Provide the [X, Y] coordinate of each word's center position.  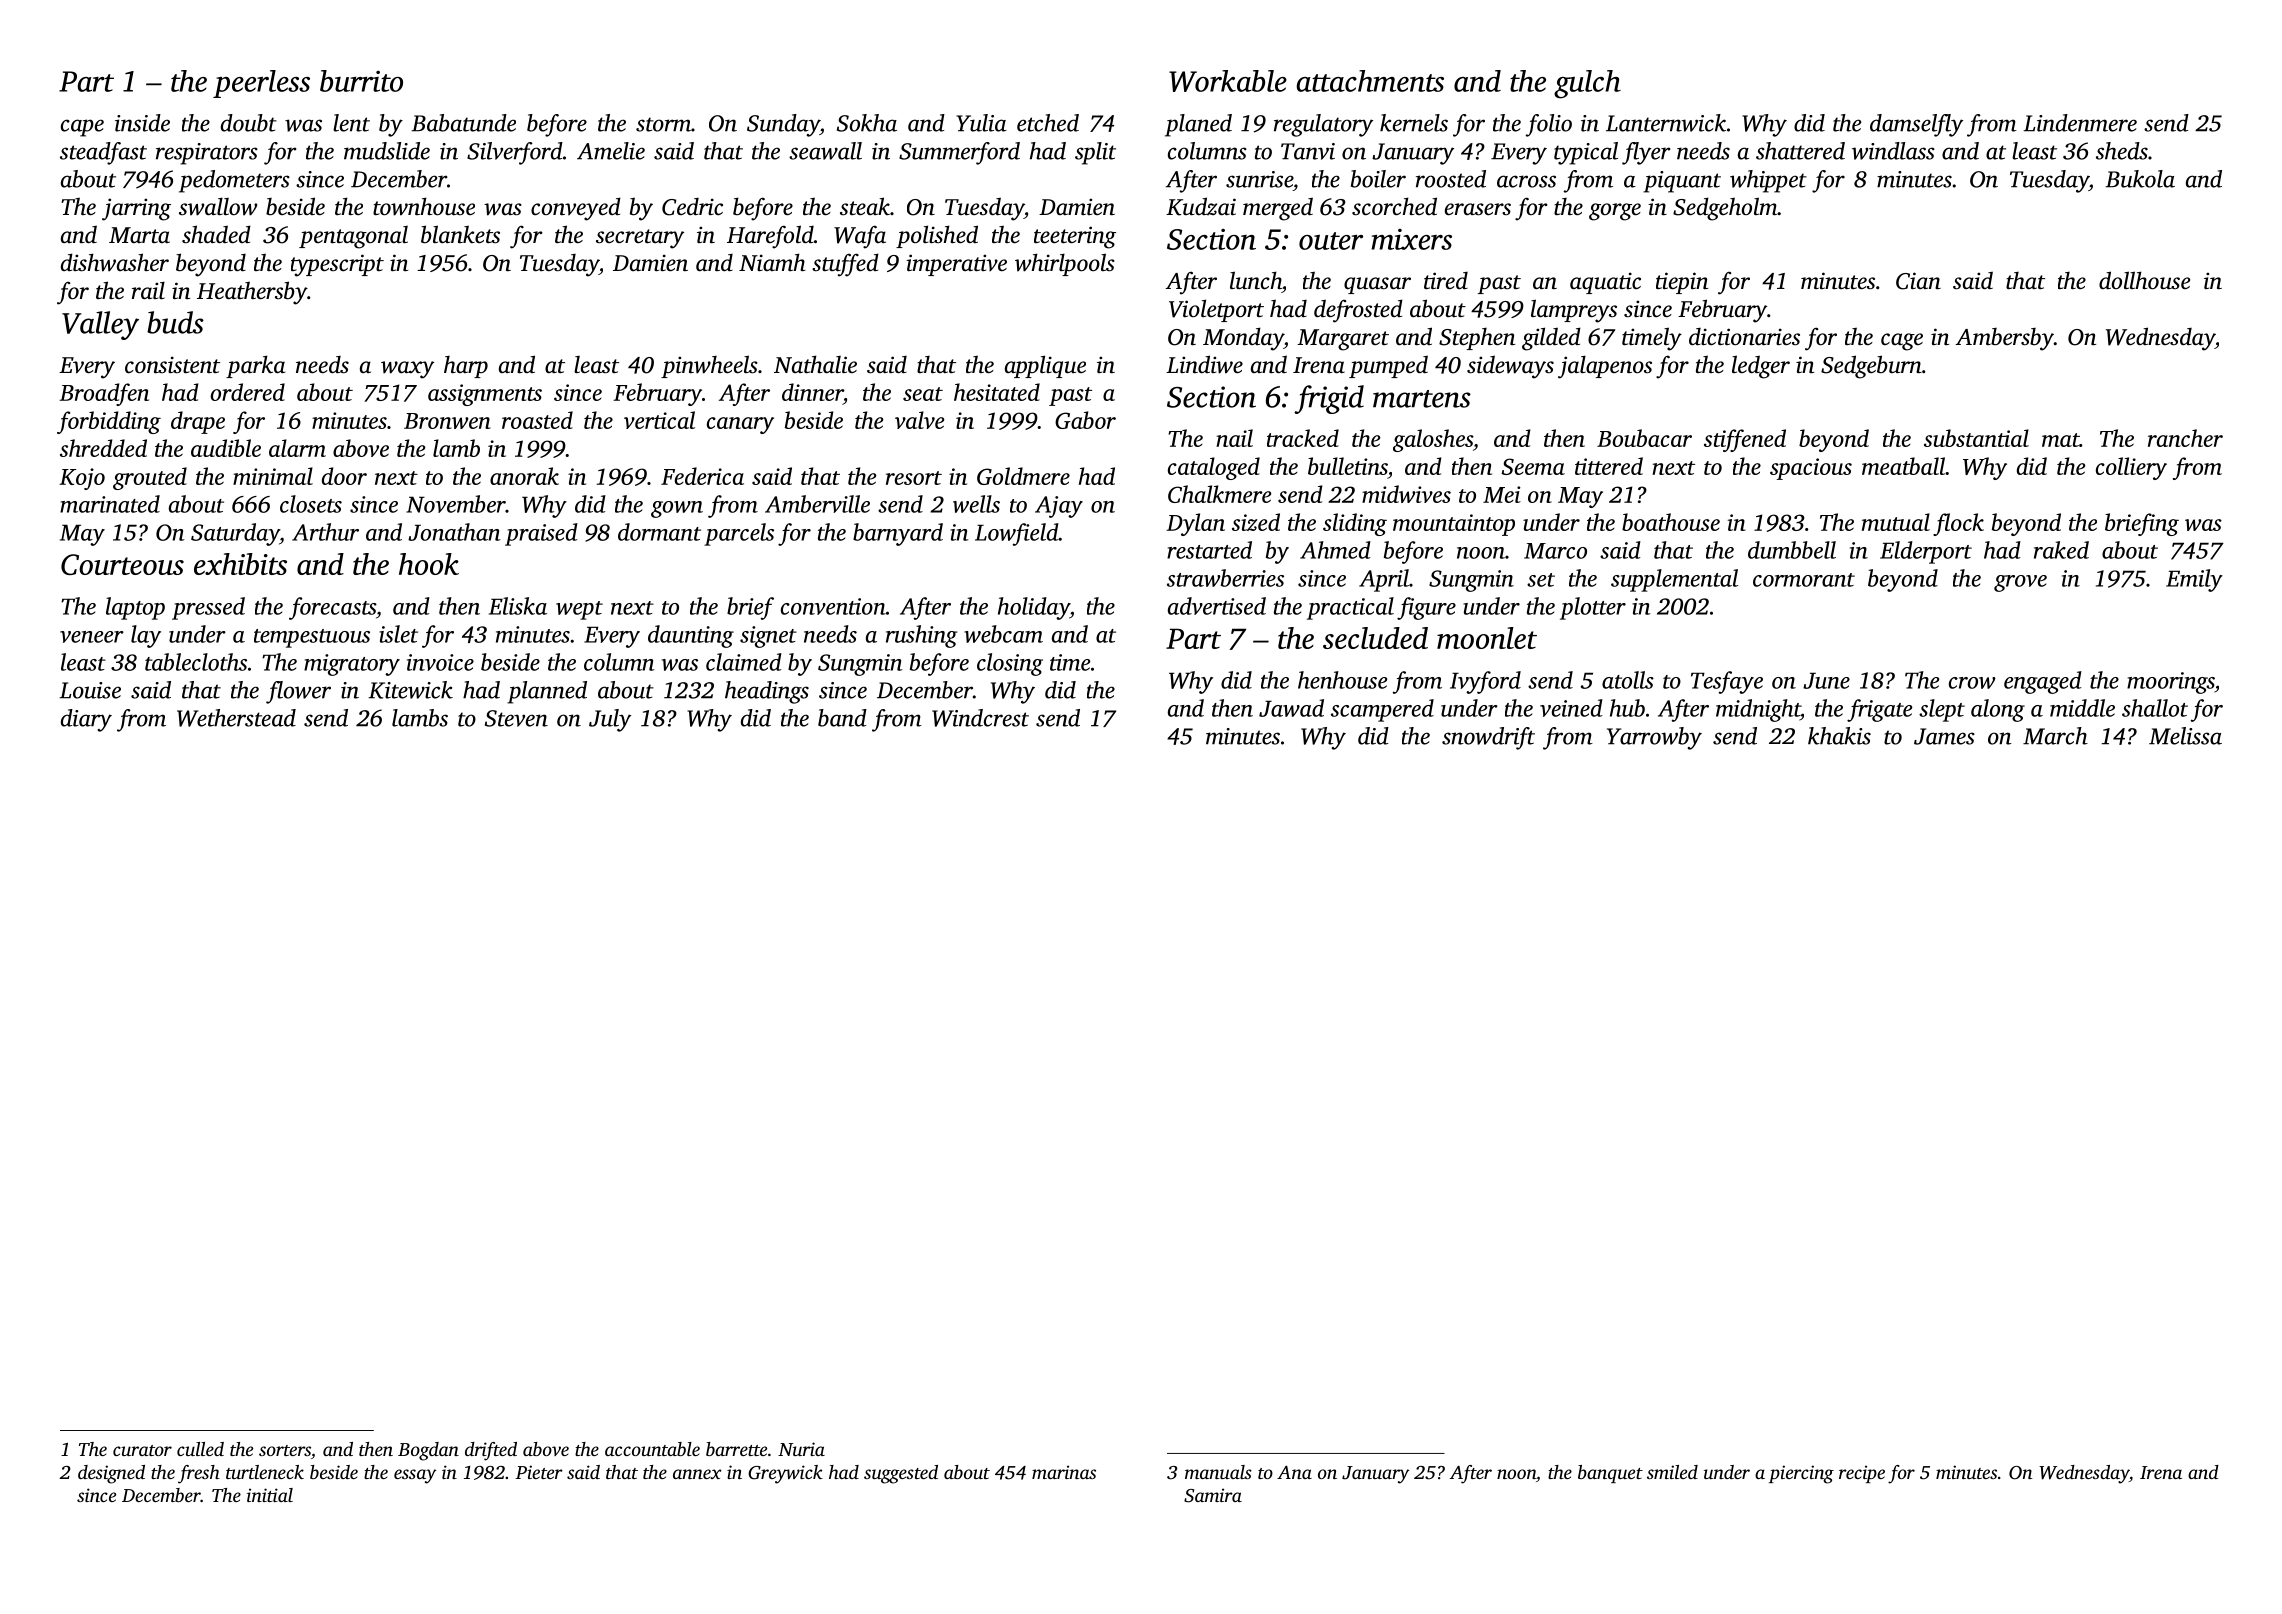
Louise [90, 690]
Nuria [801, 1449]
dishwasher [115, 262]
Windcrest [980, 718]
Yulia [981, 123]
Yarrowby [1654, 738]
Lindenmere [2080, 123]
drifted [491, 1451]
